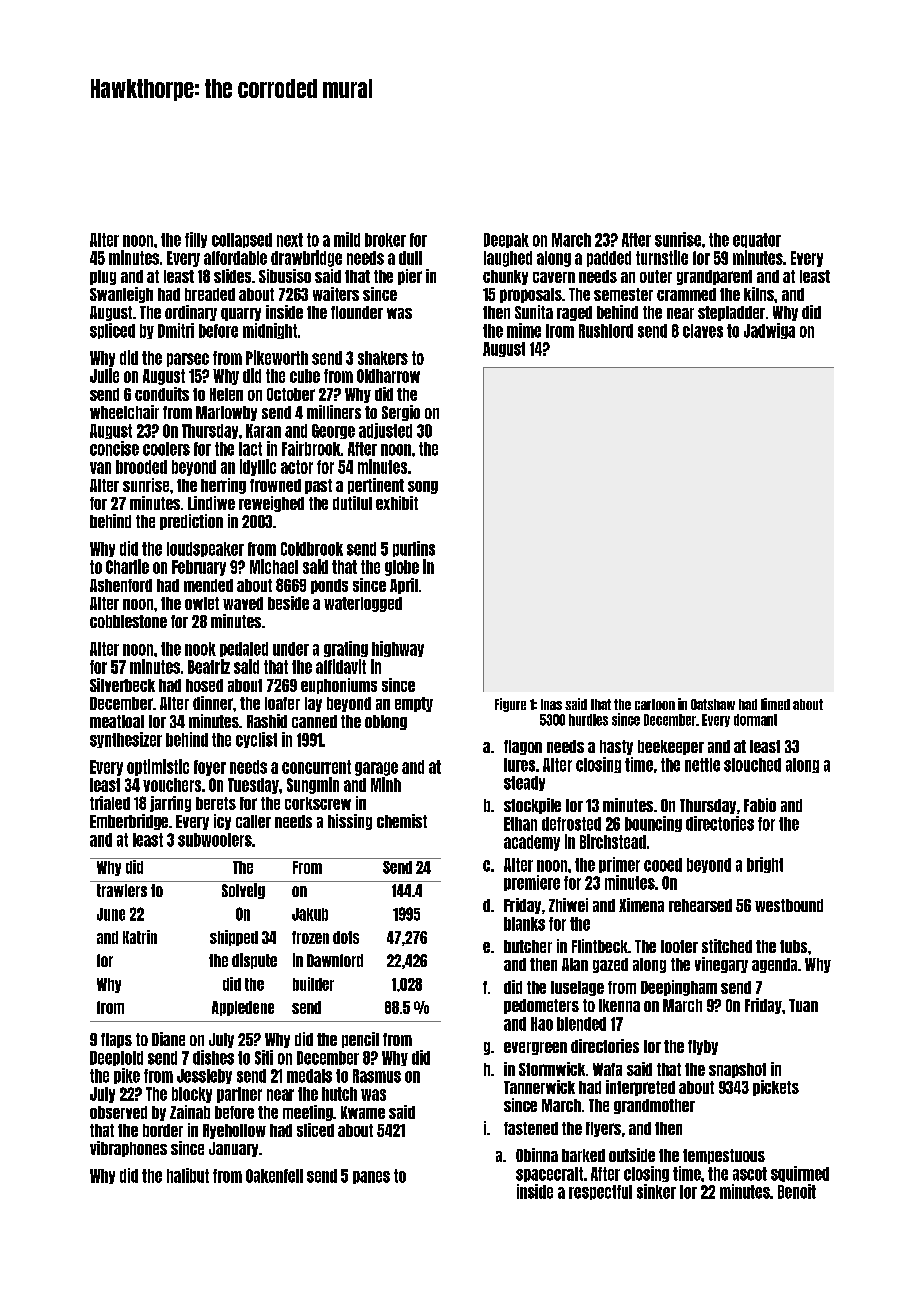 This screenshot has height=1308, width=924. I want to click on hurdles, so click(588, 720).
